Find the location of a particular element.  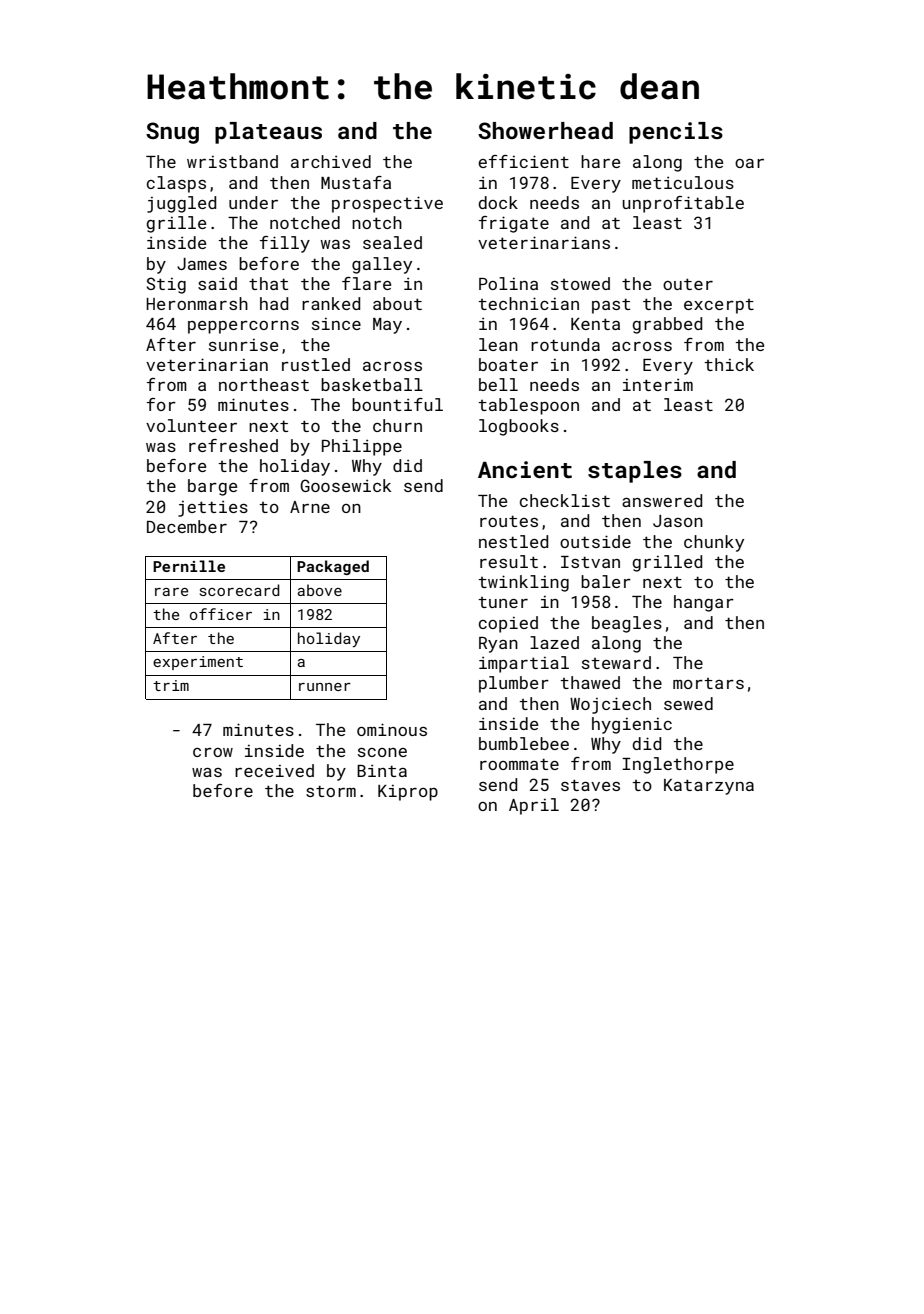

Snug is located at coordinates (172, 133).
